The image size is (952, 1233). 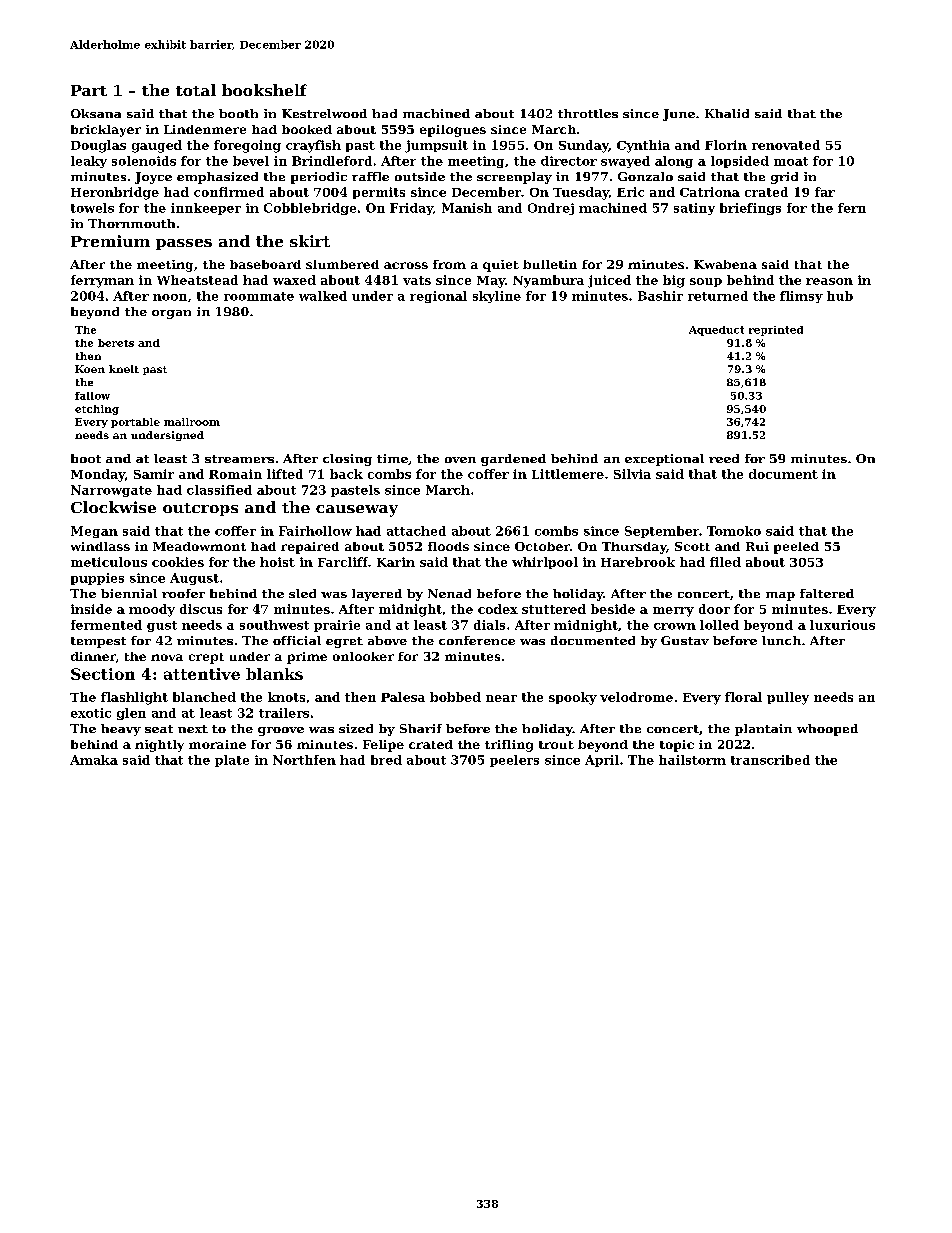 What do you see at coordinates (357, 511) in the page?
I see `causeway` at bounding box center [357, 511].
